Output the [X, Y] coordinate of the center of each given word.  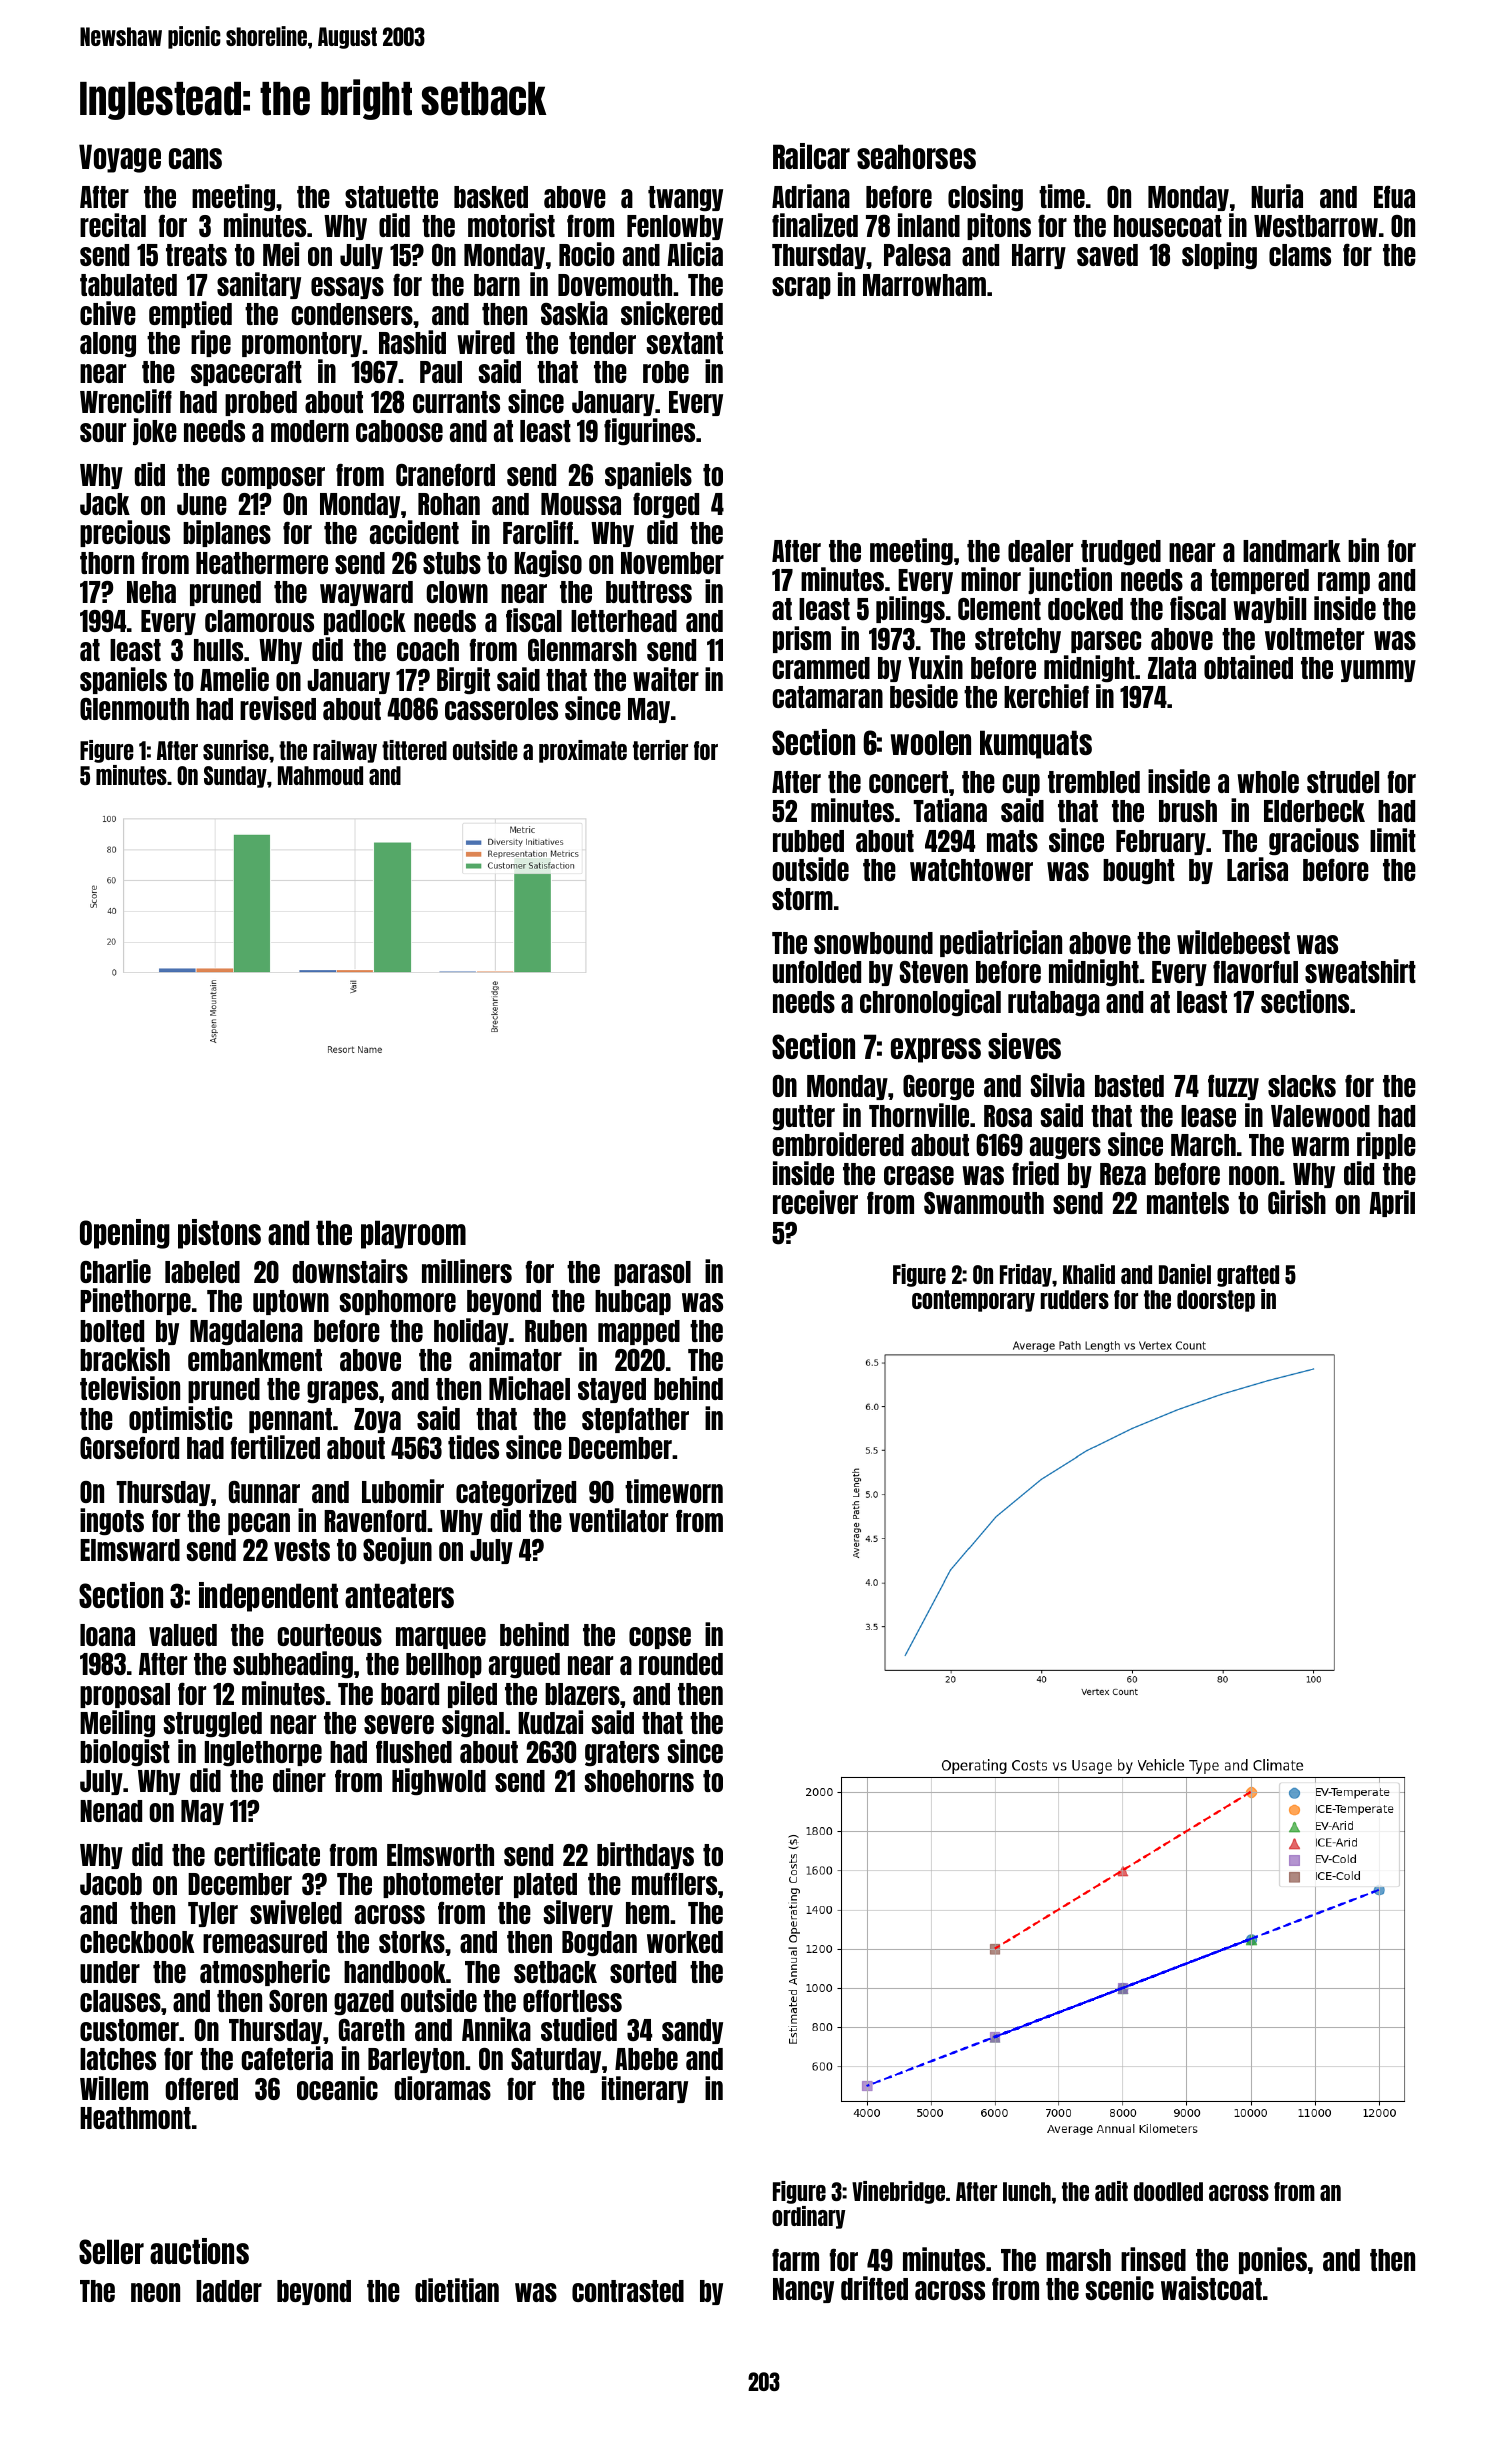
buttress [649, 592]
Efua [1394, 197]
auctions [199, 2251]
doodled [1168, 2191]
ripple [1386, 1145]
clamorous [259, 621]
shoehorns [639, 1781]
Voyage [120, 158]
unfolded [817, 971]
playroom [413, 1234]
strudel [1343, 782]
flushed [414, 1752]
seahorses [916, 156]
